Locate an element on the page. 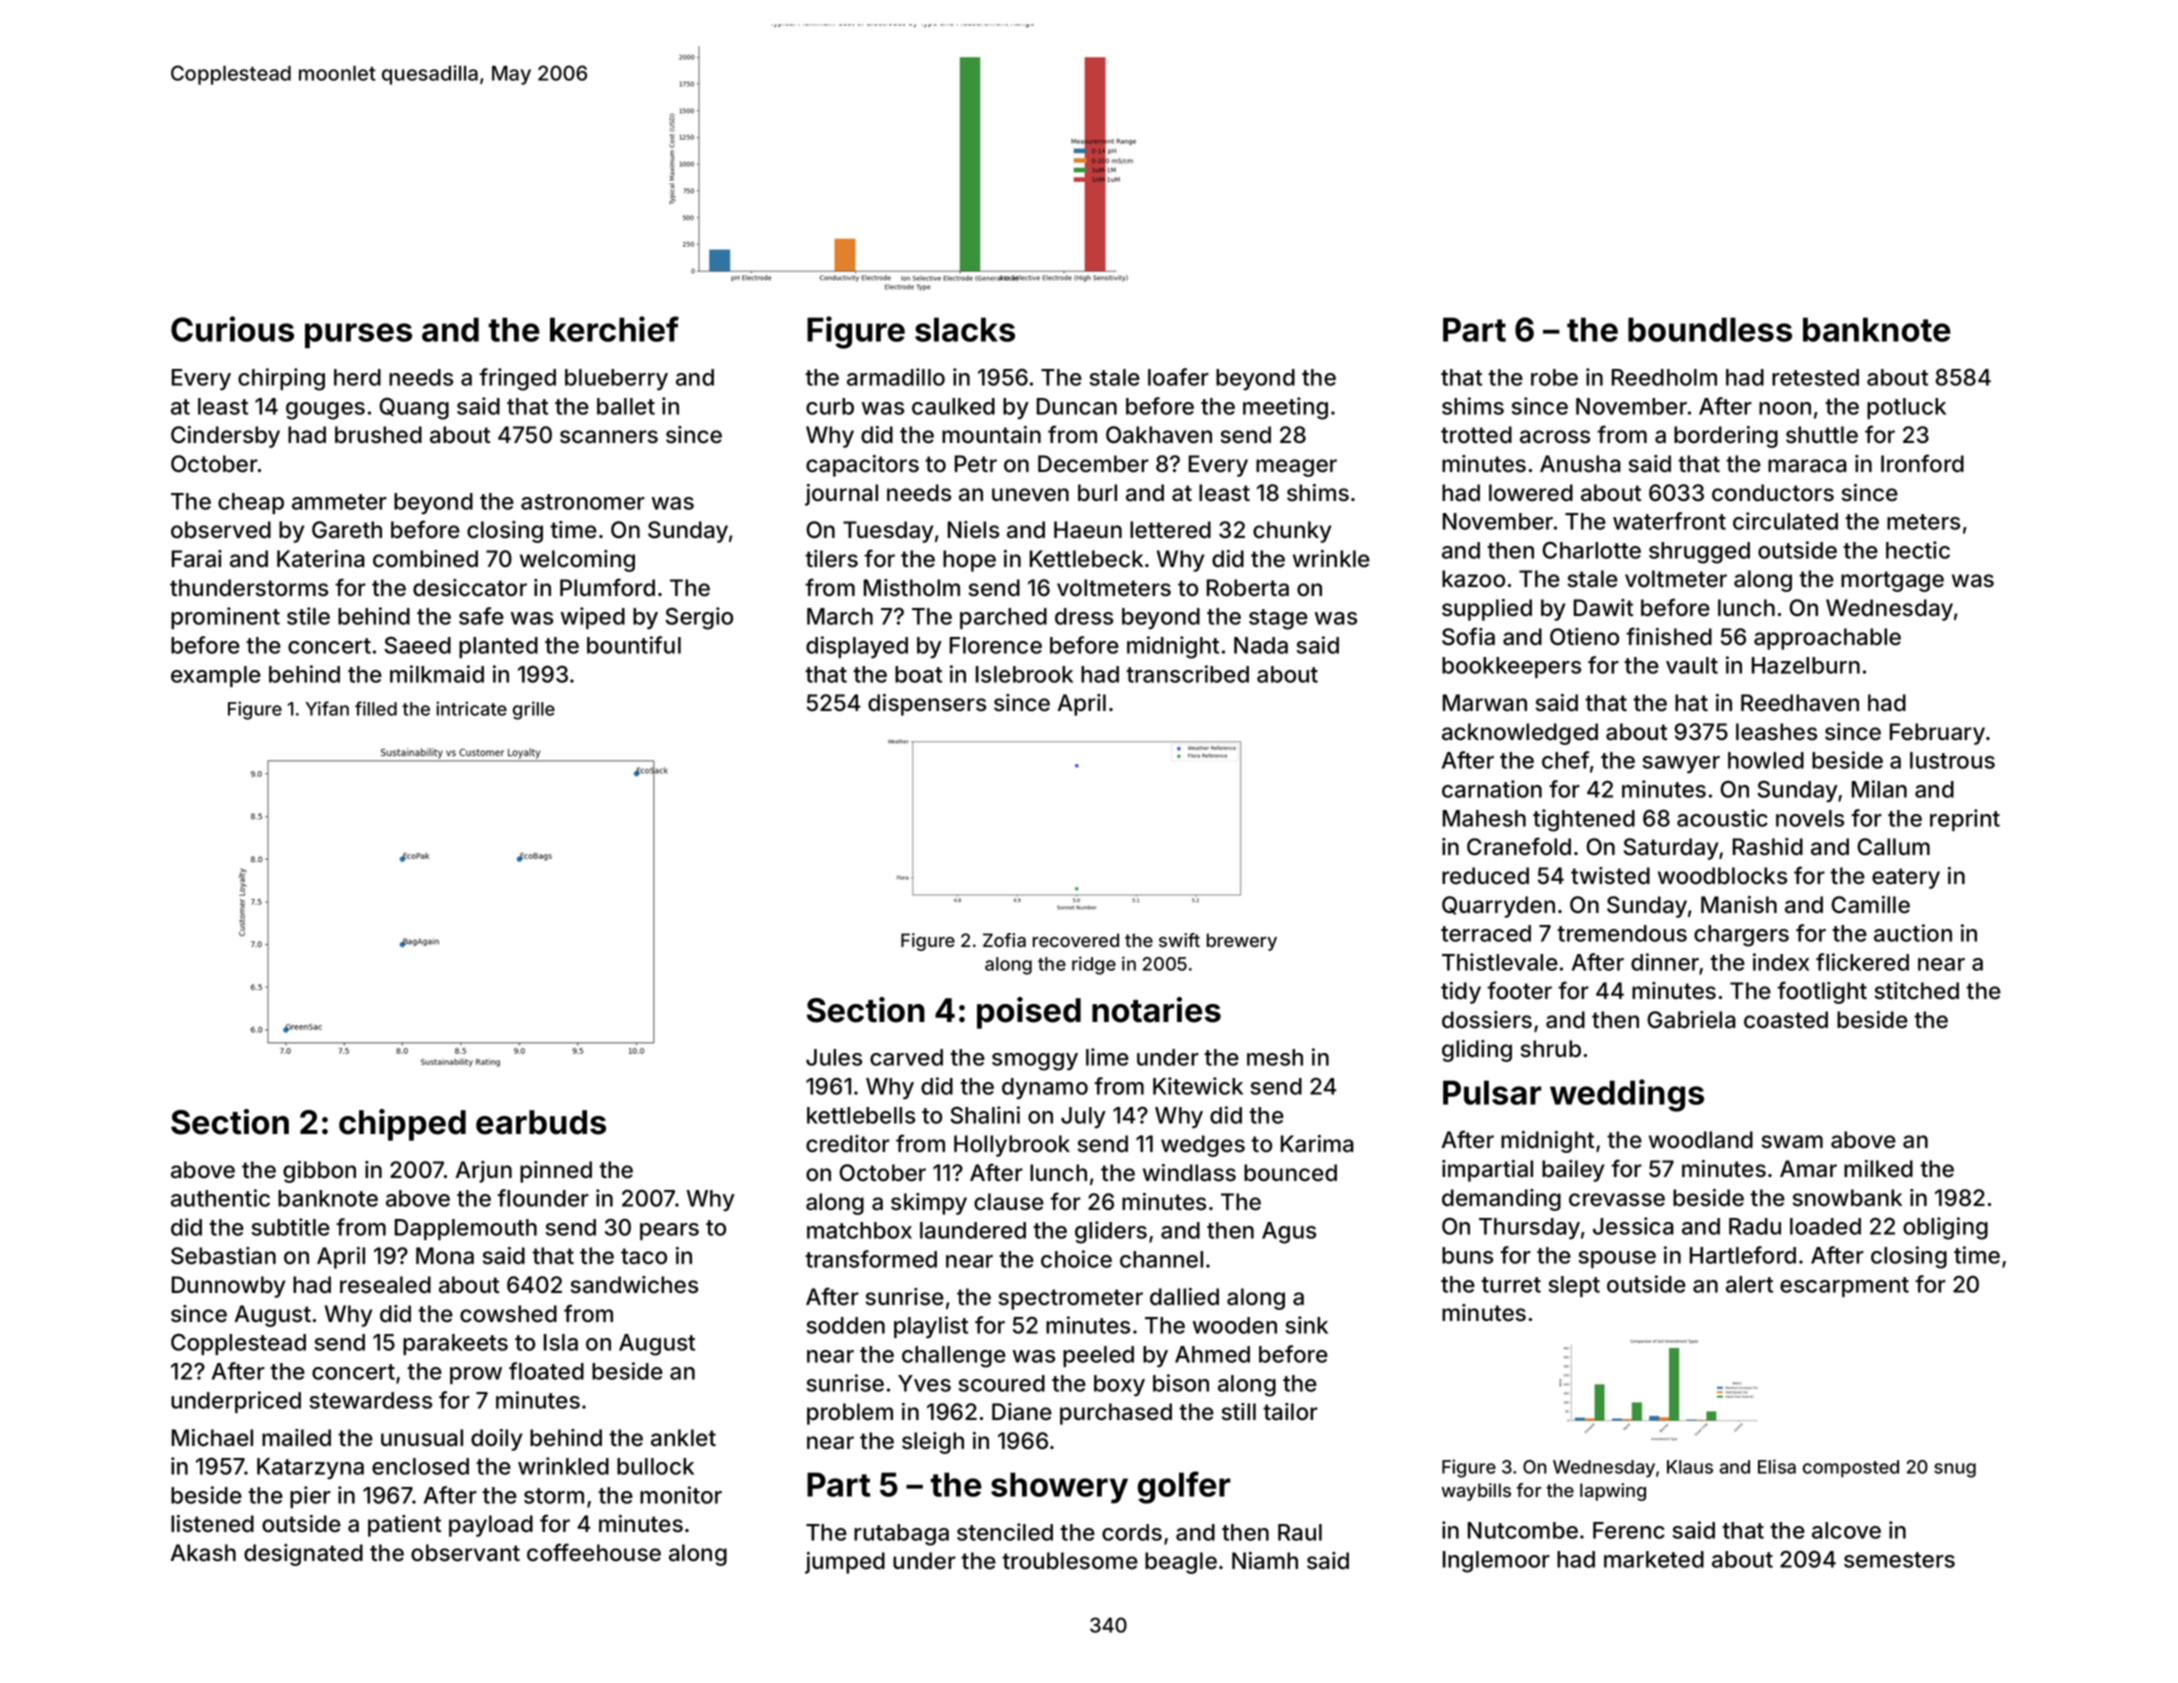  Farai is located at coordinates (197, 559).
